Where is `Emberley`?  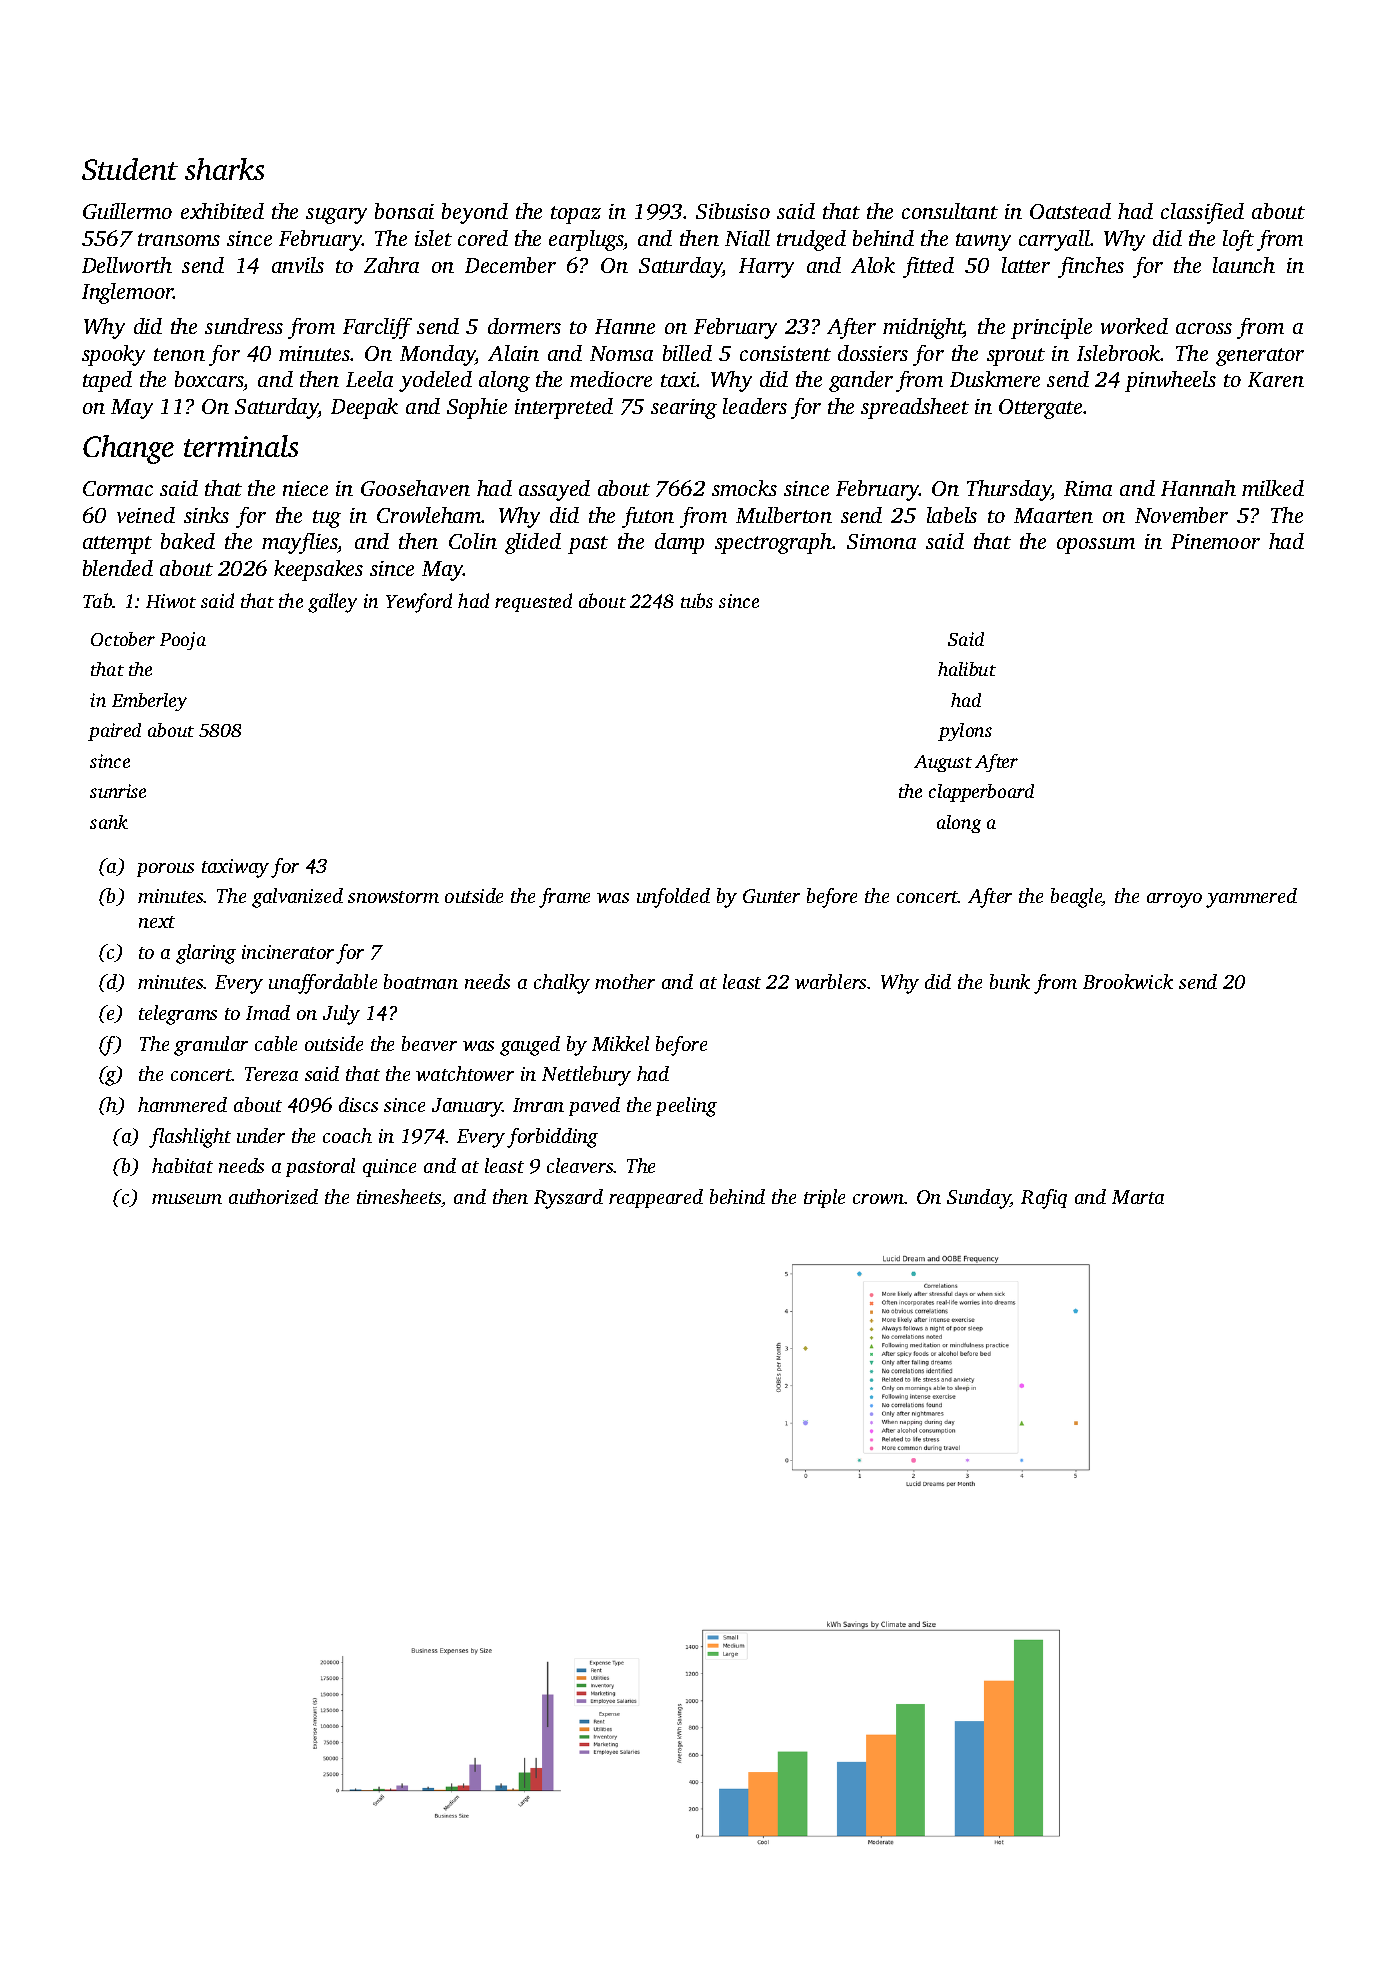
Emberley is located at coordinates (149, 702).
